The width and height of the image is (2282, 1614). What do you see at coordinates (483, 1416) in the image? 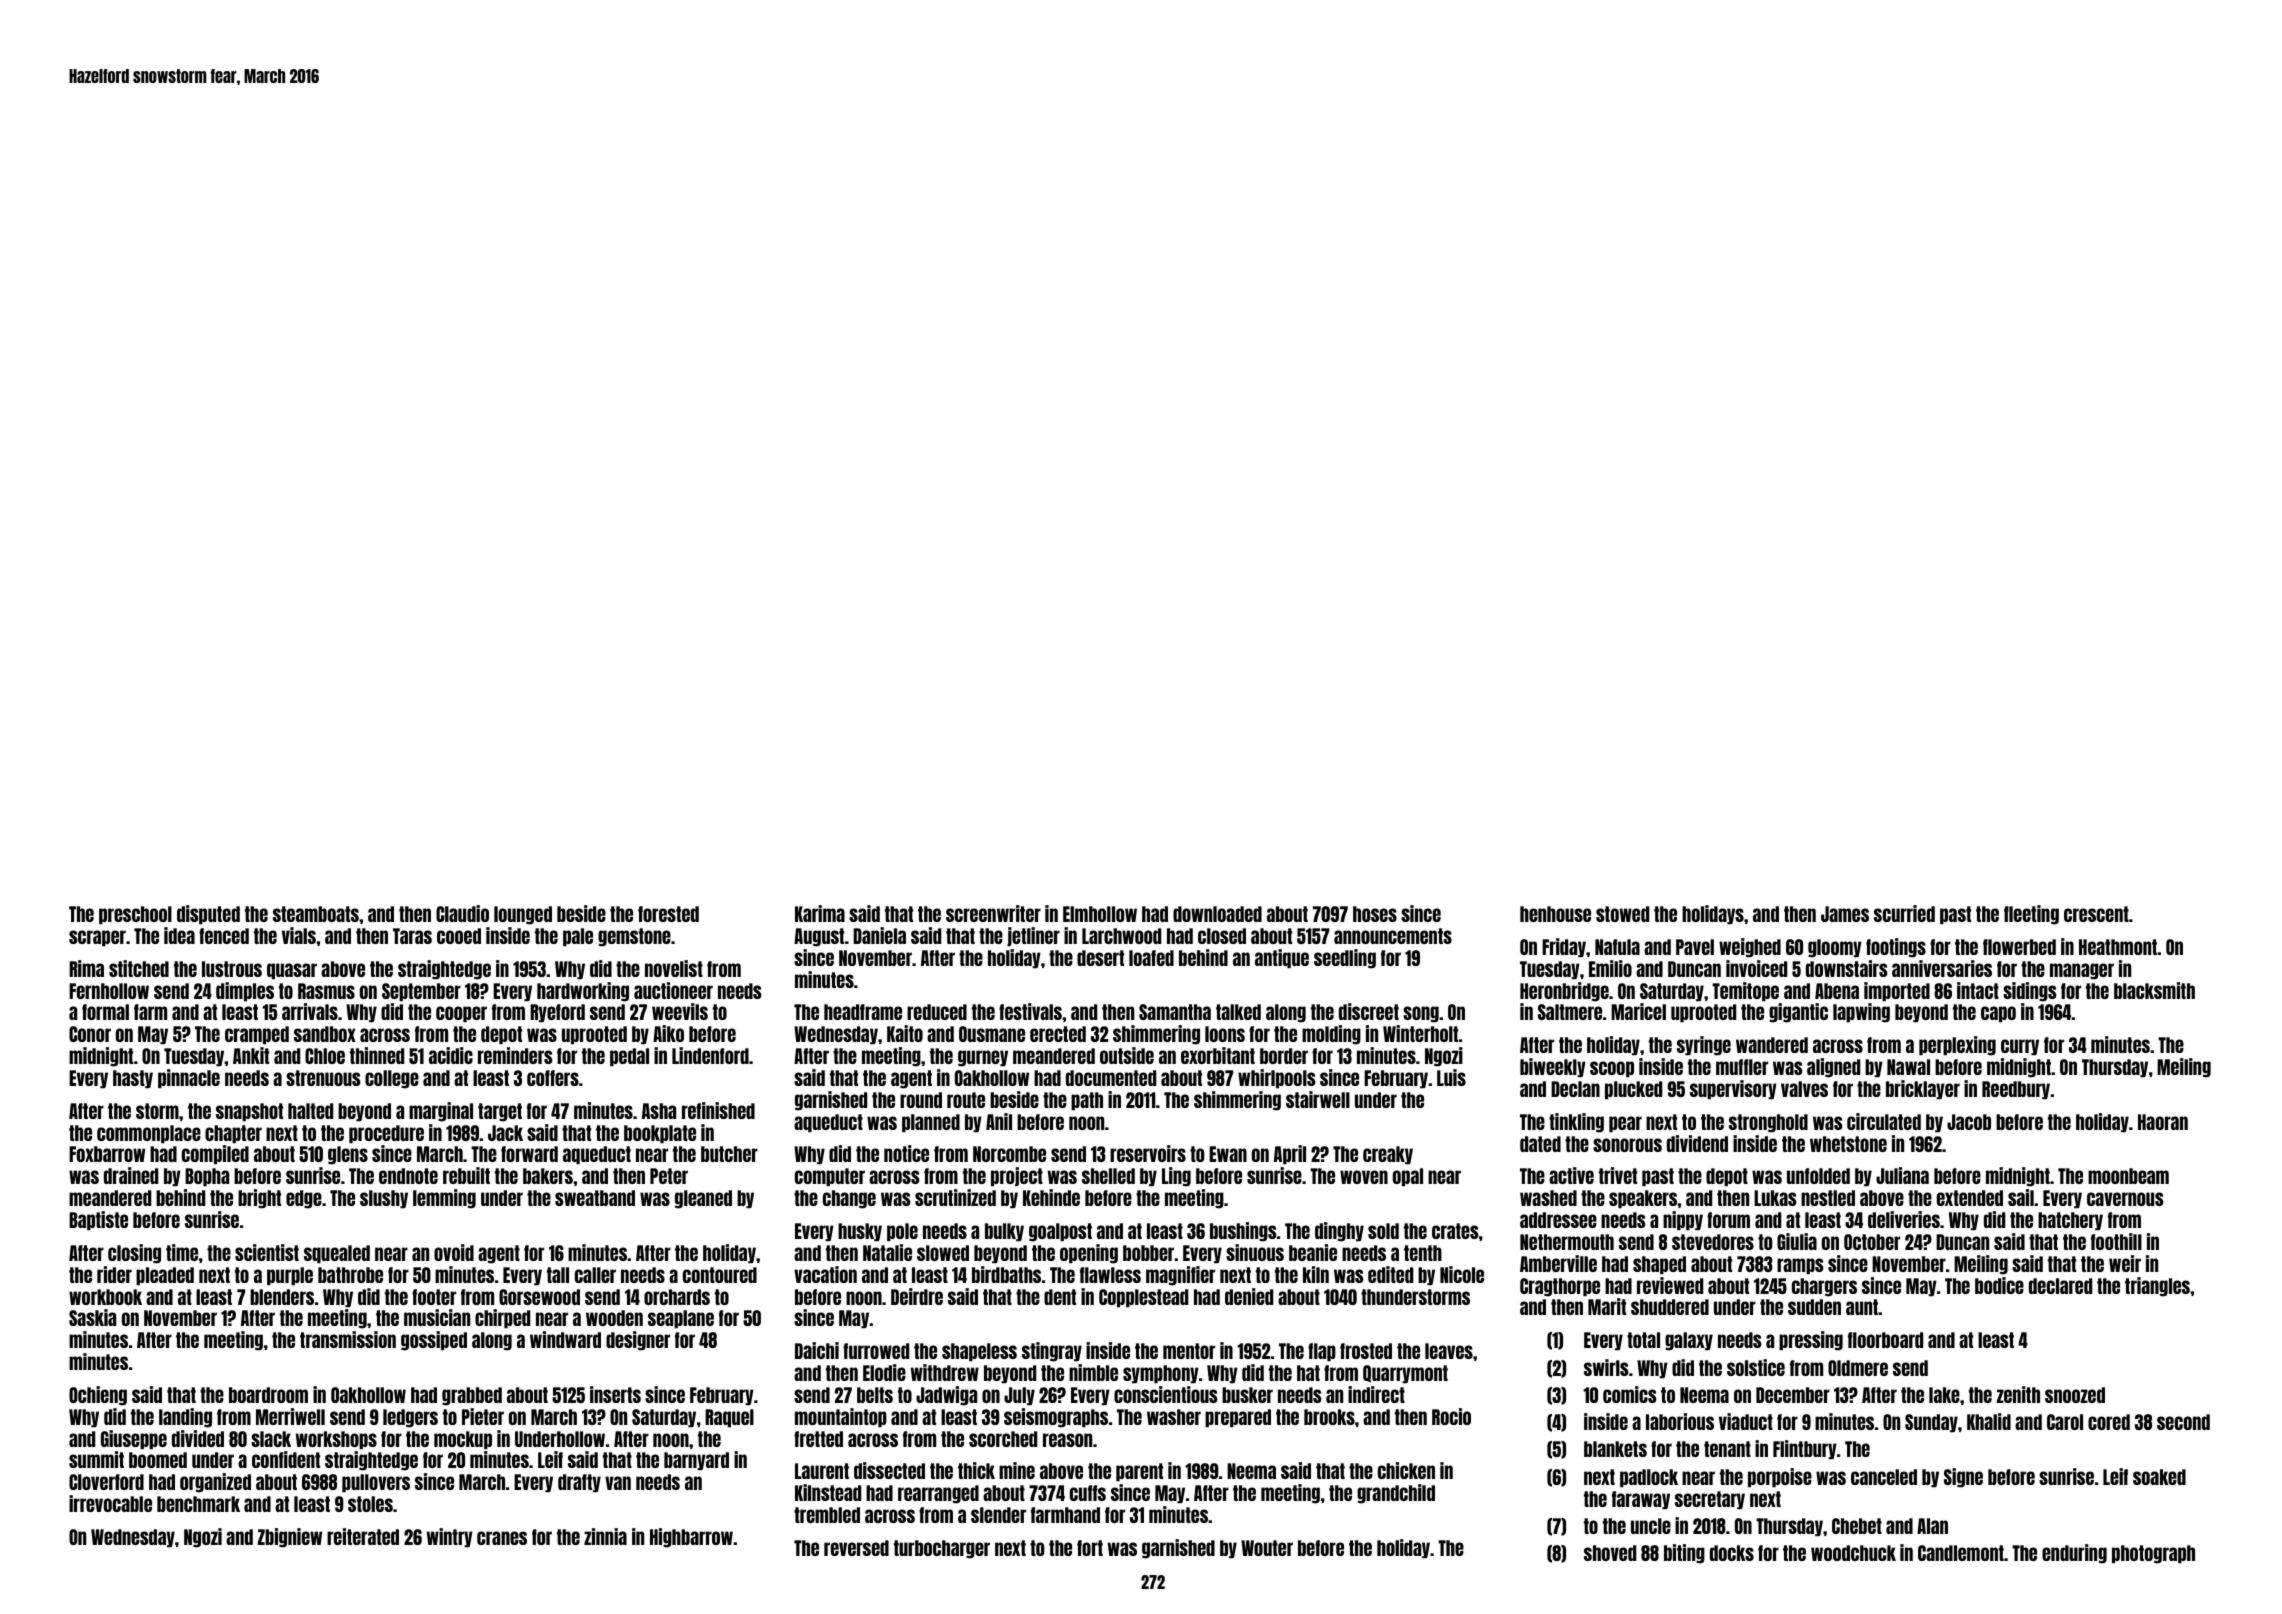
I see `Pieter` at bounding box center [483, 1416].
